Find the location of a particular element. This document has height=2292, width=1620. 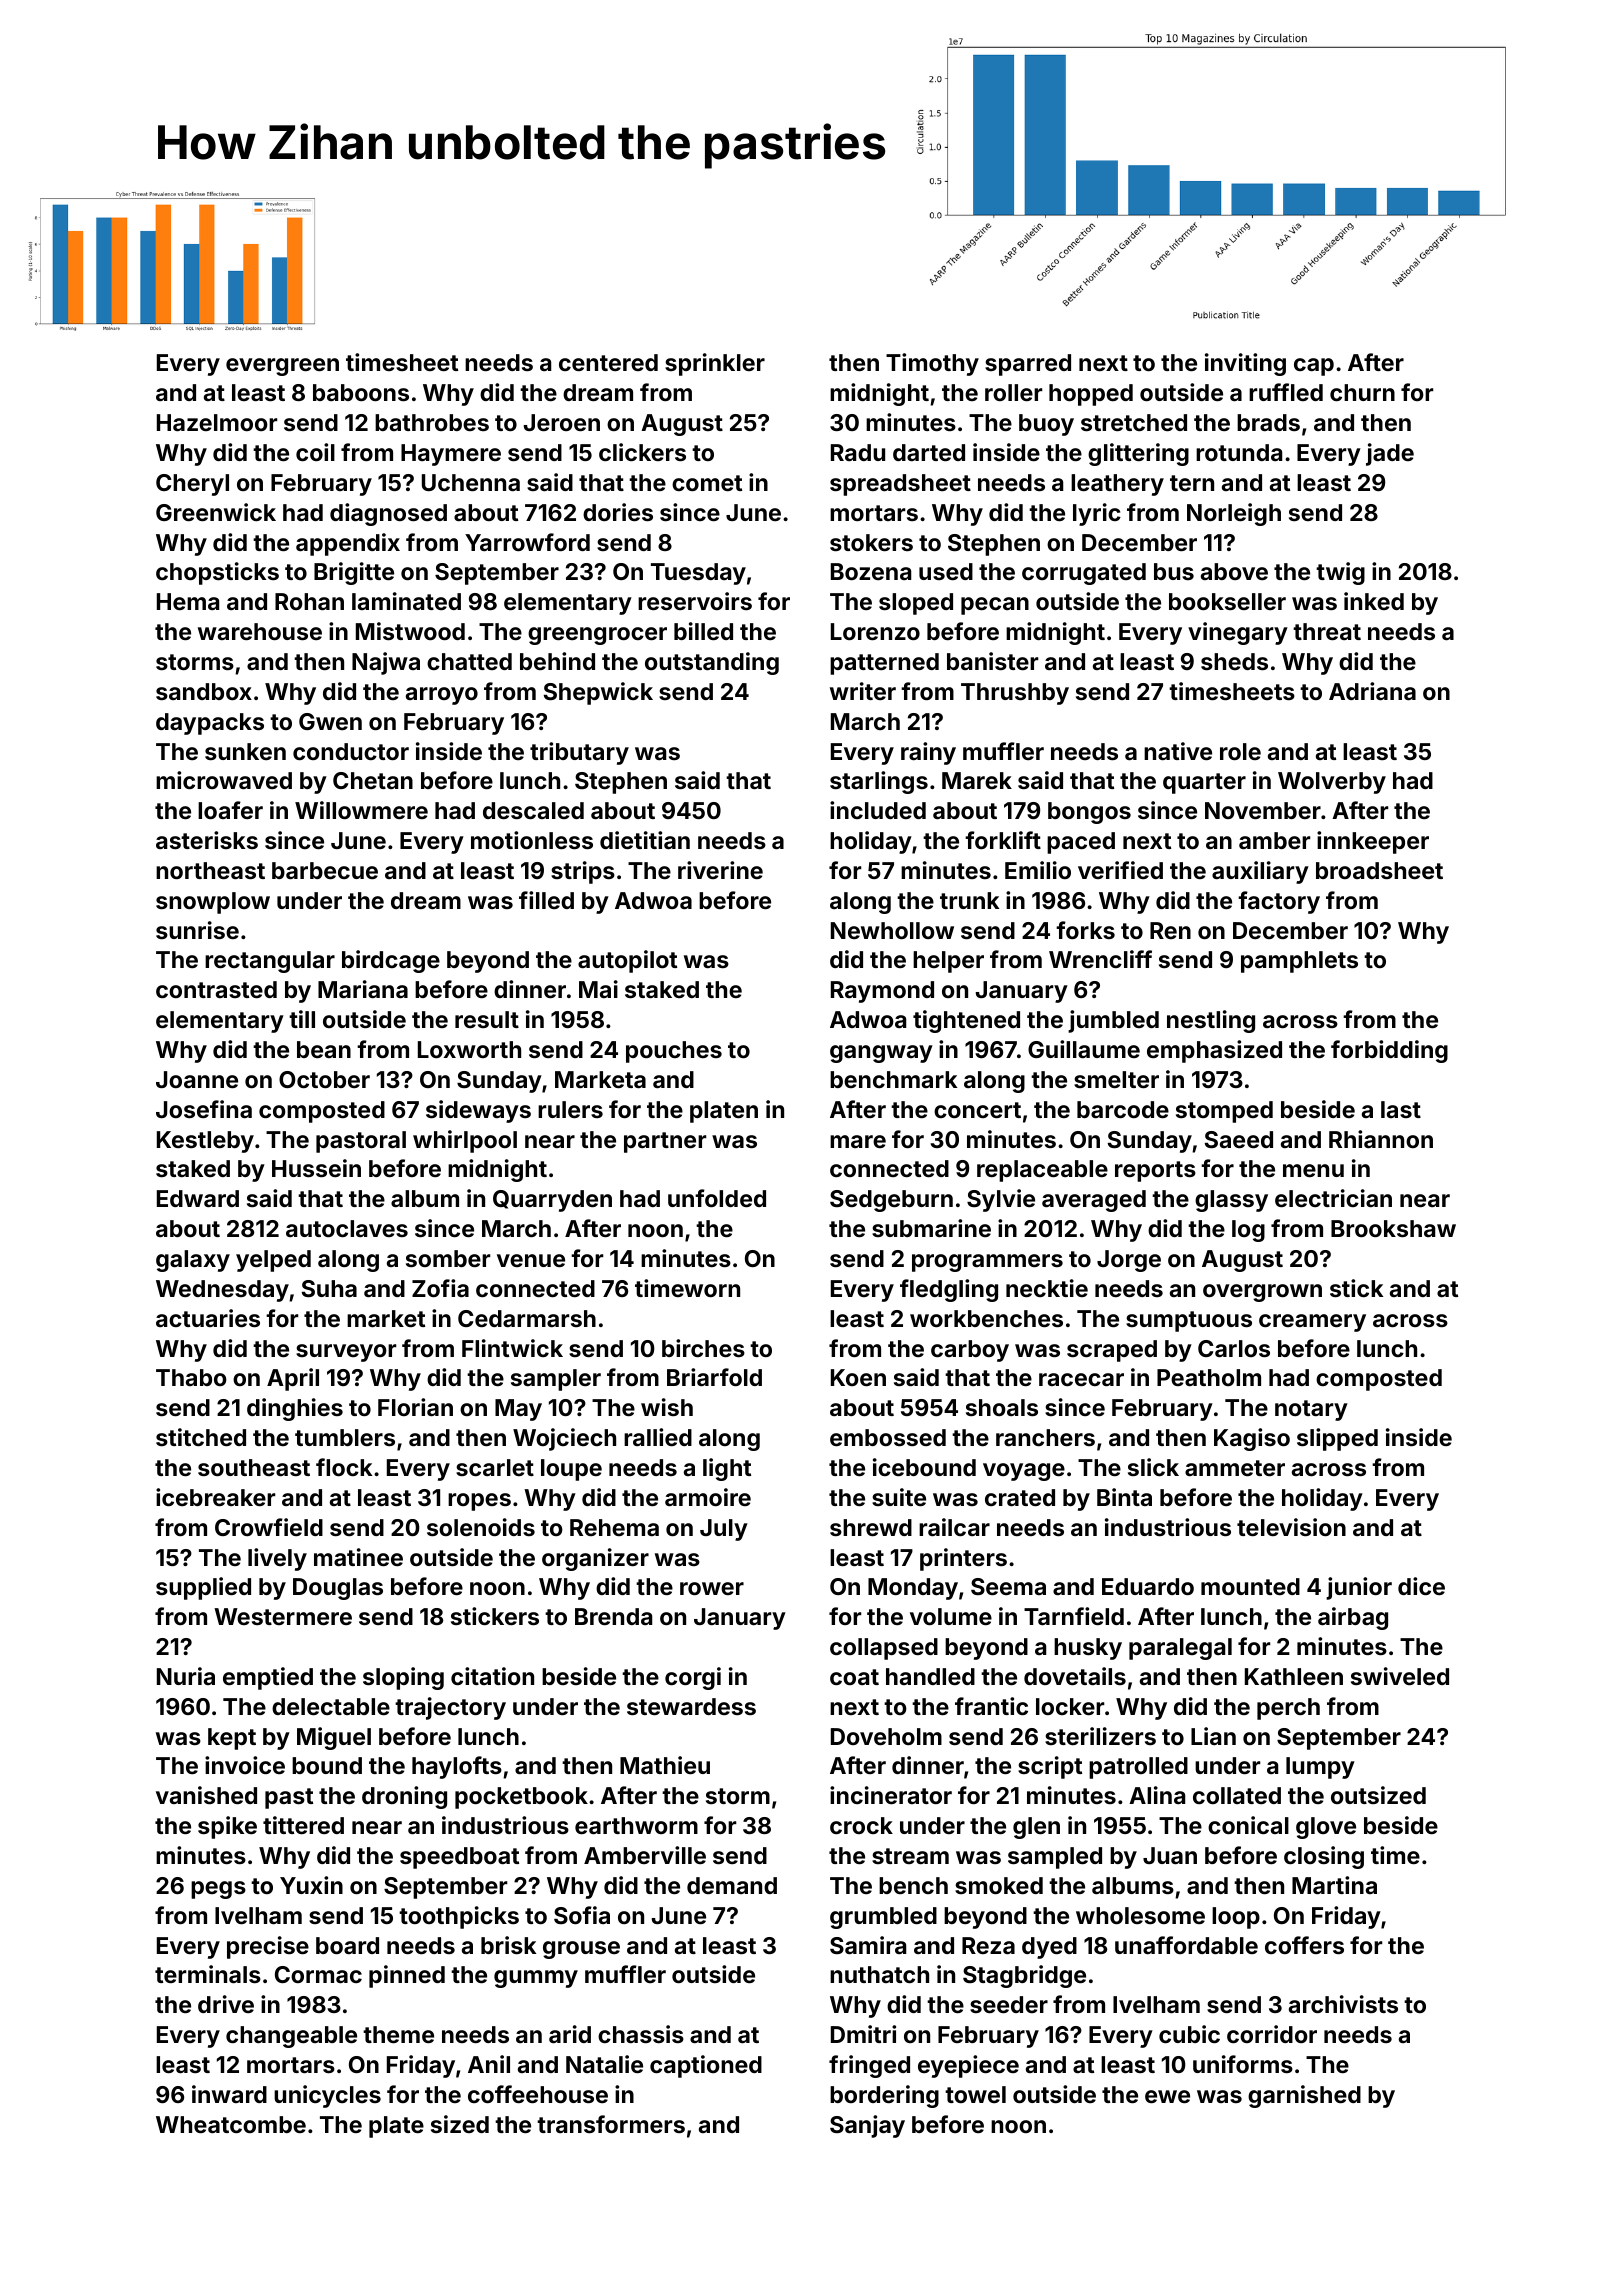

garnished is located at coordinates (1304, 2096).
